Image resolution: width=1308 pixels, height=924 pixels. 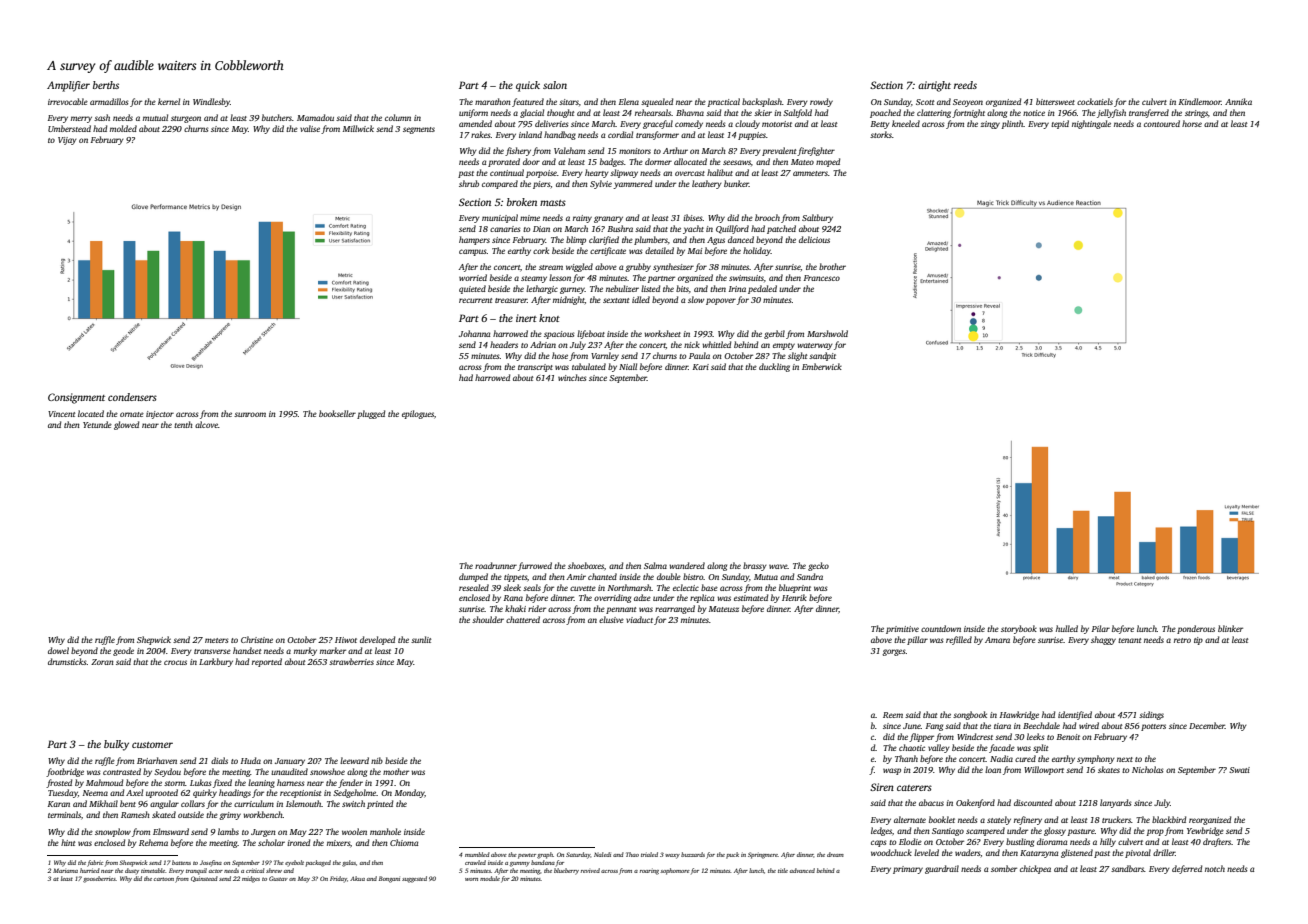 What do you see at coordinates (822, 356) in the page?
I see `sandpit` at bounding box center [822, 356].
